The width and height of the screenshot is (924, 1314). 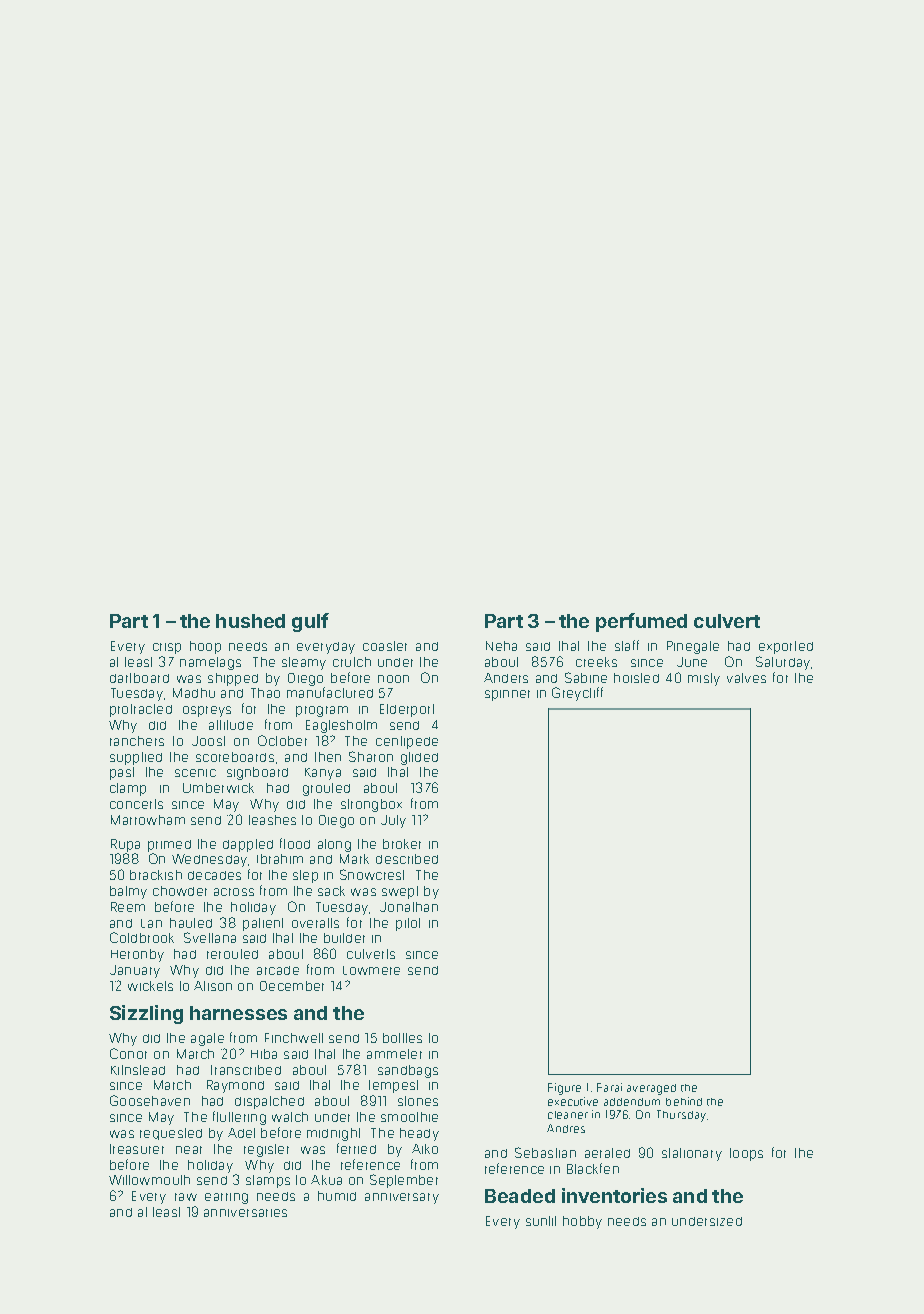 I want to click on Neha, so click(x=501, y=646).
